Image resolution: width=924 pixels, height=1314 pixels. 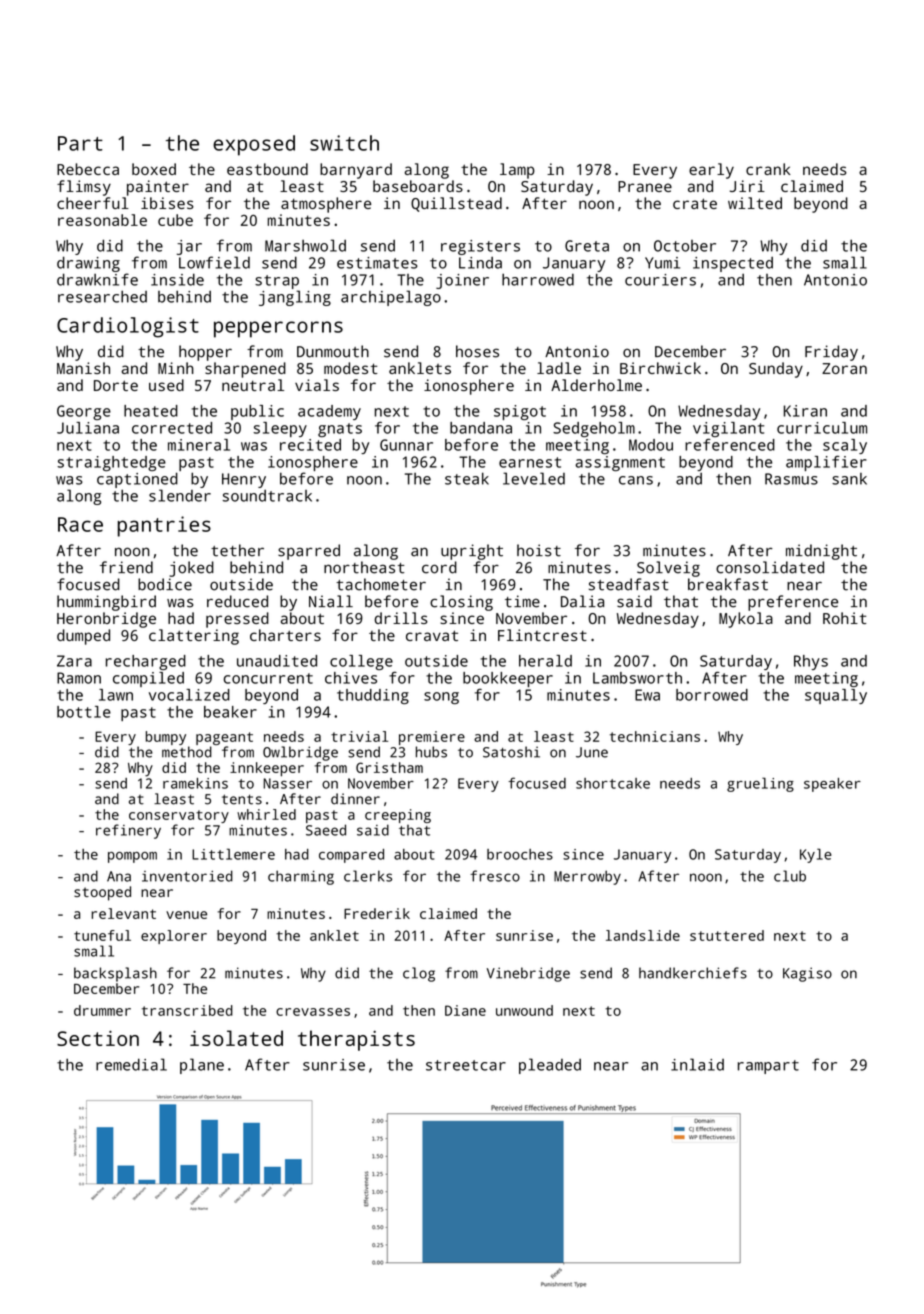 What do you see at coordinates (636, 480) in the screenshot?
I see `cans` at bounding box center [636, 480].
